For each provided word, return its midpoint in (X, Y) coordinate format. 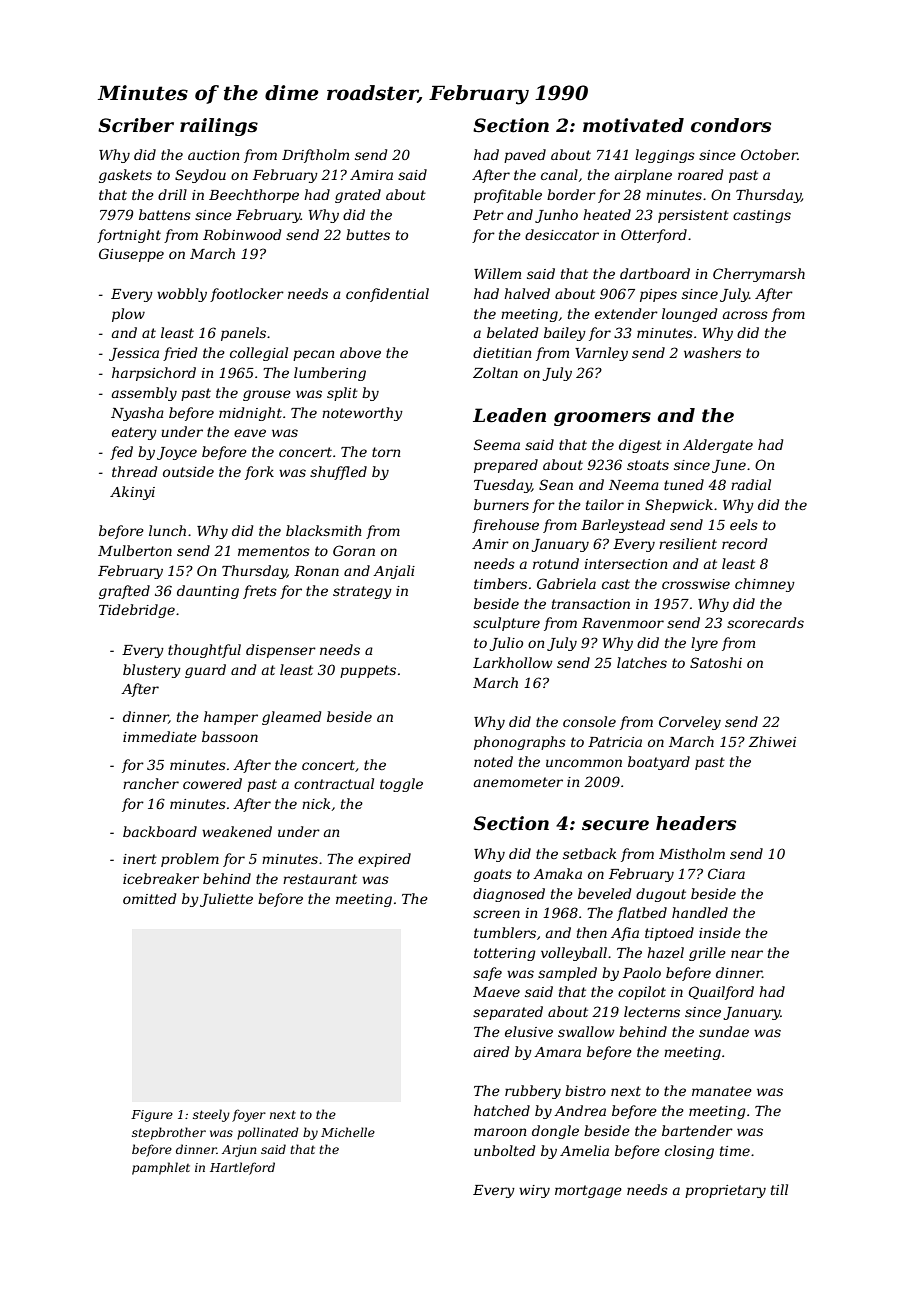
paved (525, 156)
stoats (648, 465)
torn (386, 452)
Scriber (136, 125)
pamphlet (161, 1168)
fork (259, 473)
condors (731, 125)
